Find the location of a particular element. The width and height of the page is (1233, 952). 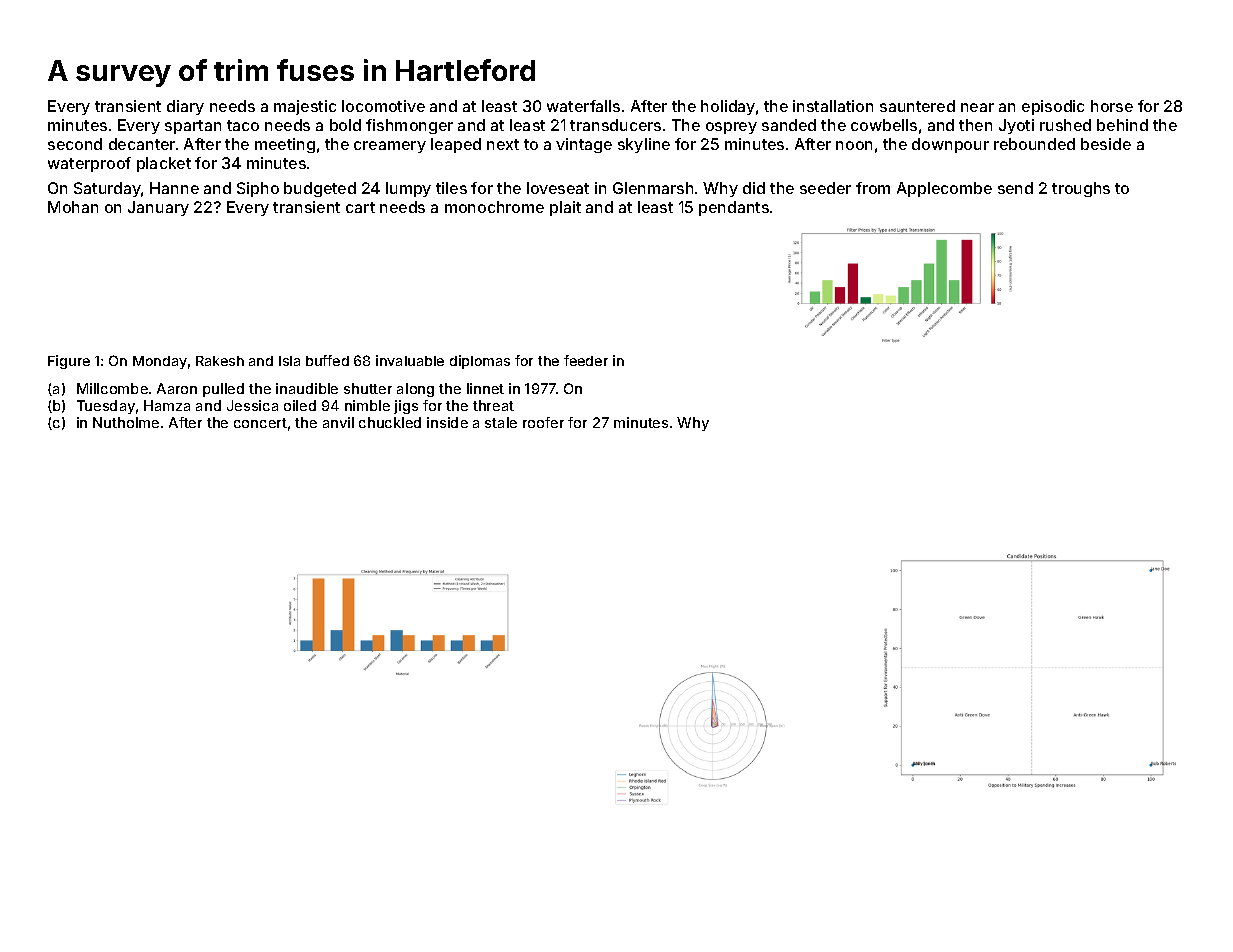

invaluable is located at coordinates (410, 360).
